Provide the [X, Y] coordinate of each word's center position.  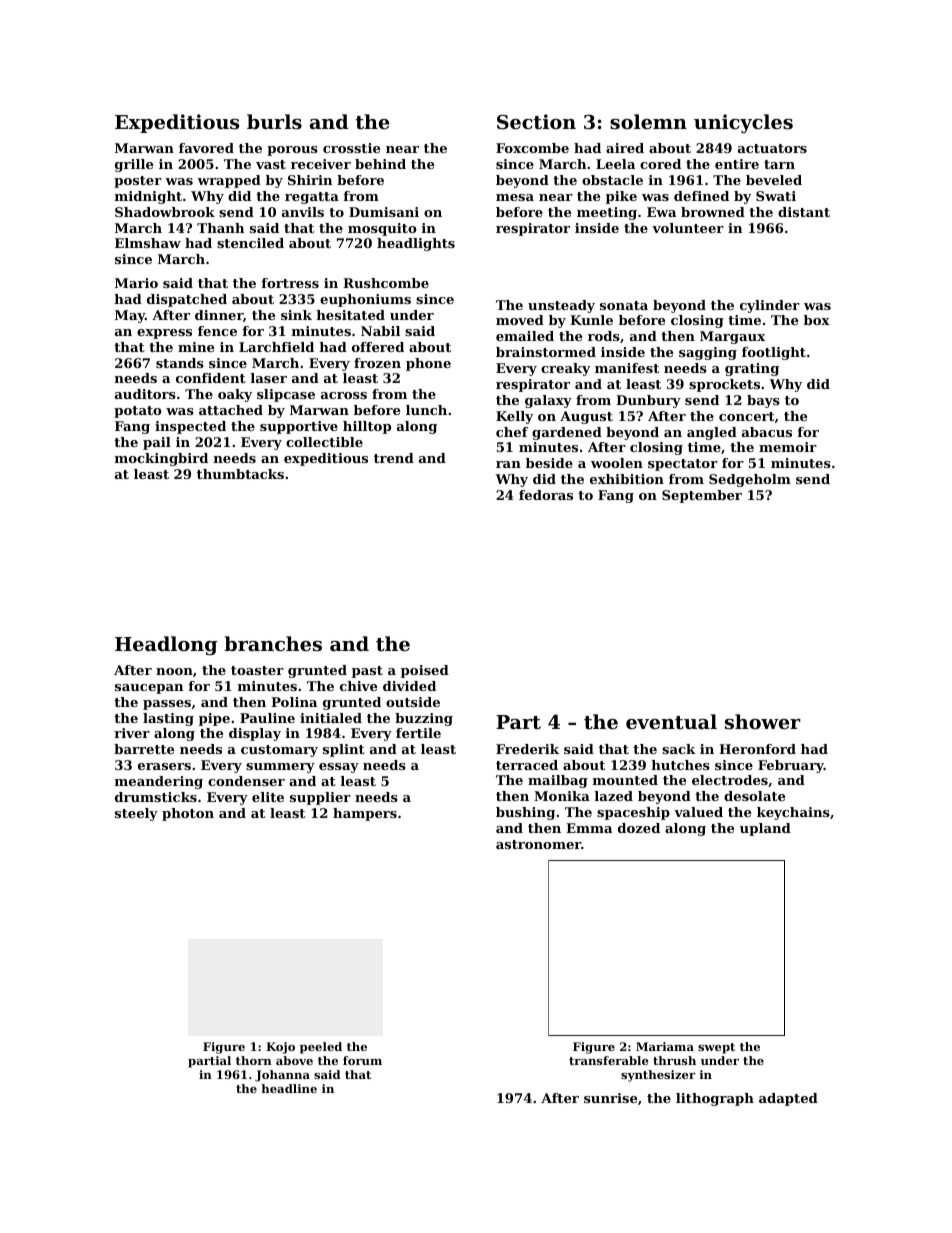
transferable [608, 1060]
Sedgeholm [750, 480]
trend [394, 458]
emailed [525, 336]
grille [134, 165]
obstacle [612, 180]
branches [273, 643]
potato [138, 412]
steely [136, 814]
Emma [589, 828]
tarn [779, 164]
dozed [639, 828]
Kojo [280, 1048]
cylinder [770, 306]
